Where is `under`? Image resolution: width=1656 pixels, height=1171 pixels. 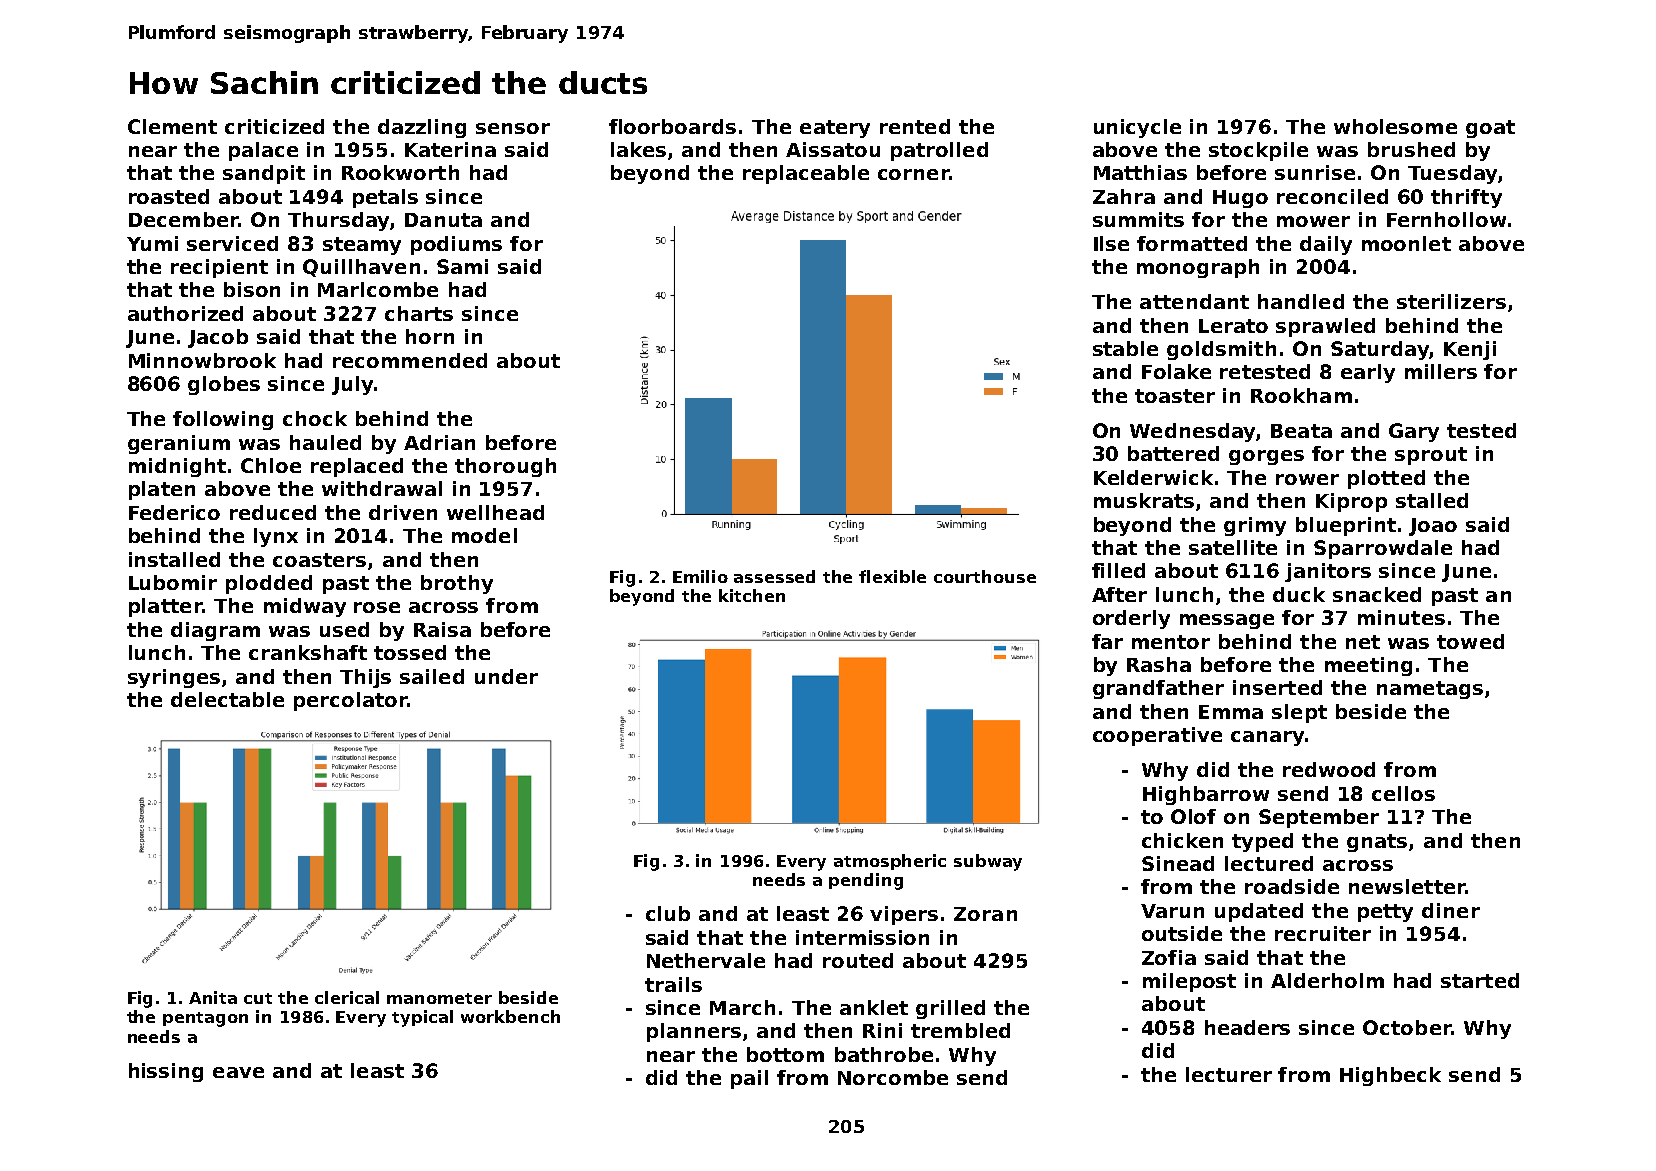
under is located at coordinates (506, 676).
